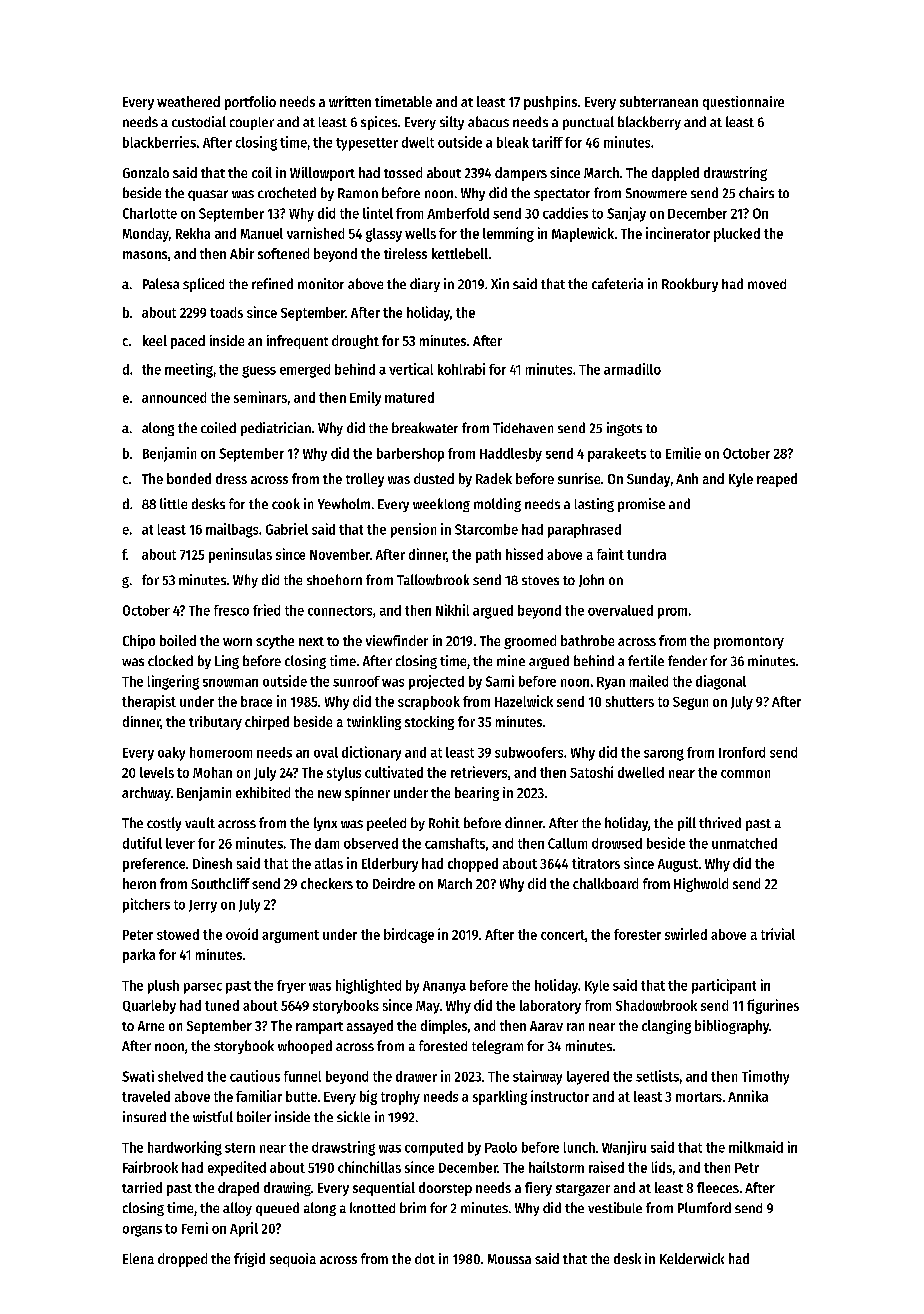  What do you see at coordinates (367, 144) in the screenshot?
I see `typesetter` at bounding box center [367, 144].
